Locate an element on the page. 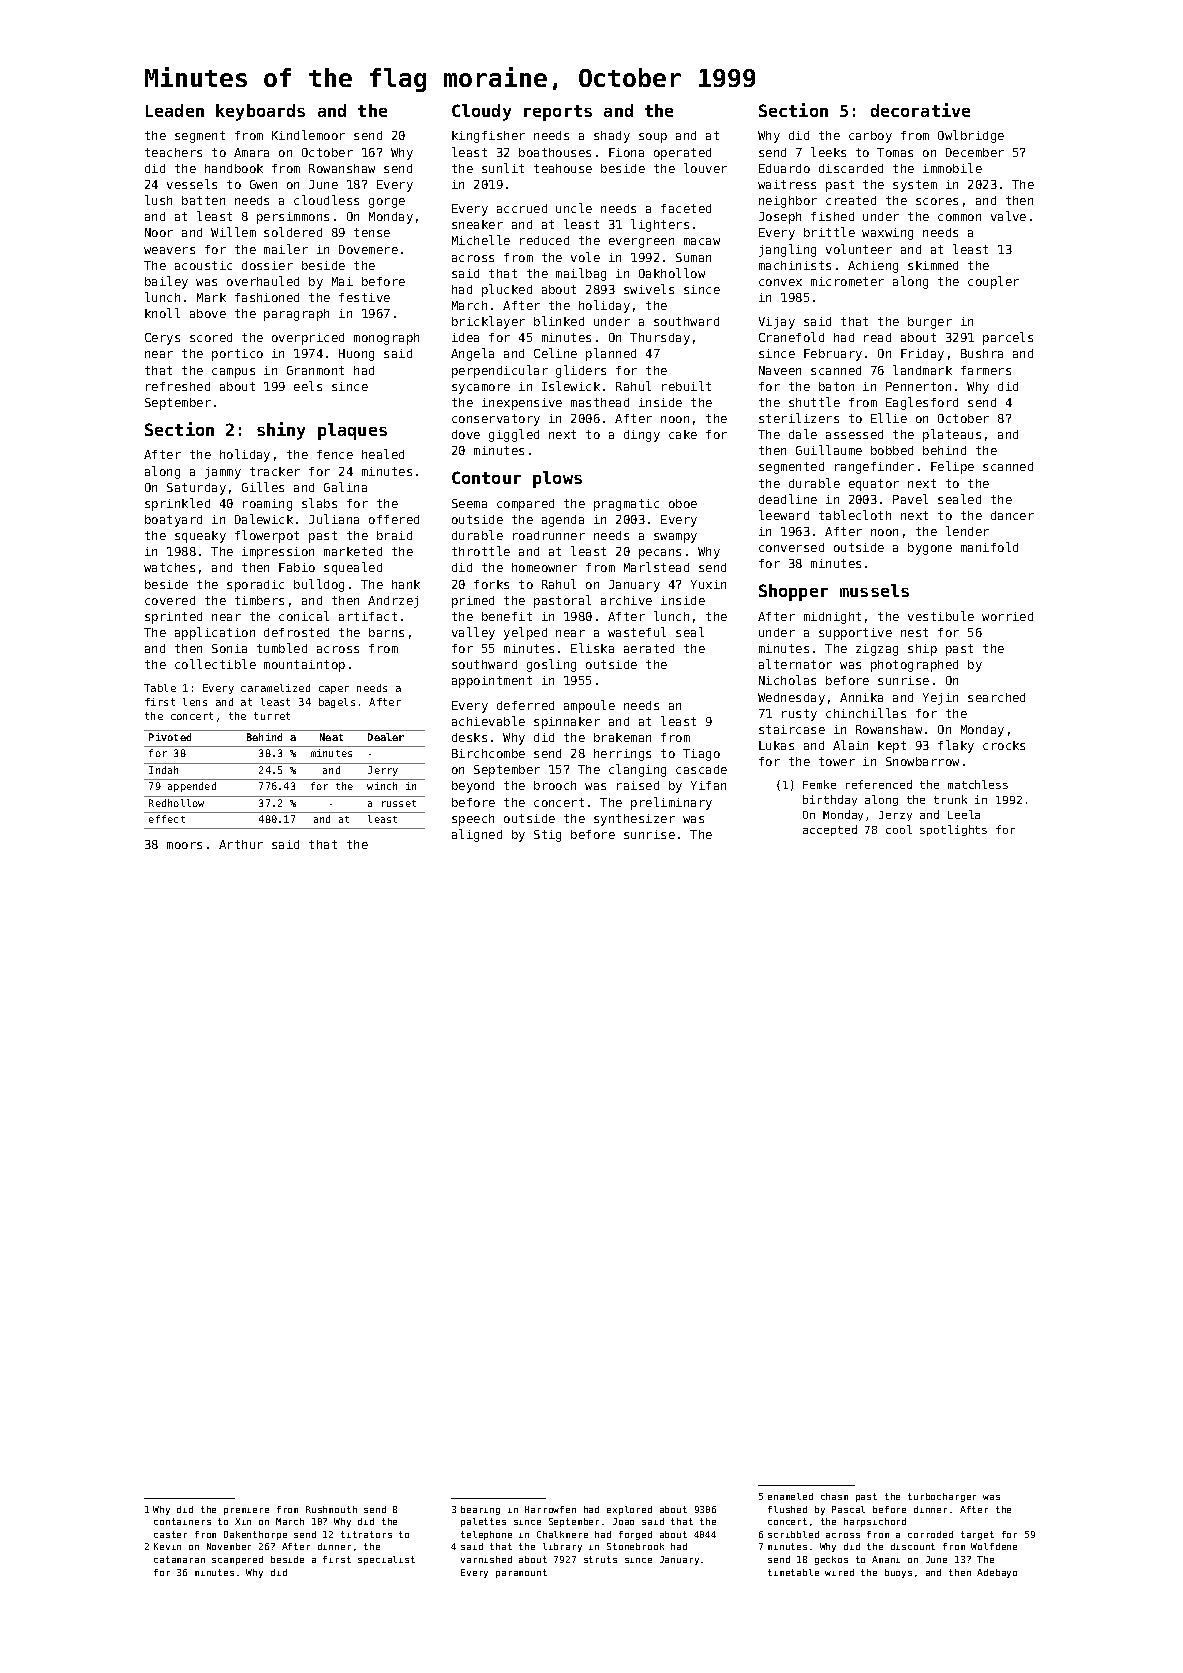 This document has width=1183, height=1673. explored is located at coordinates (629, 1510).
